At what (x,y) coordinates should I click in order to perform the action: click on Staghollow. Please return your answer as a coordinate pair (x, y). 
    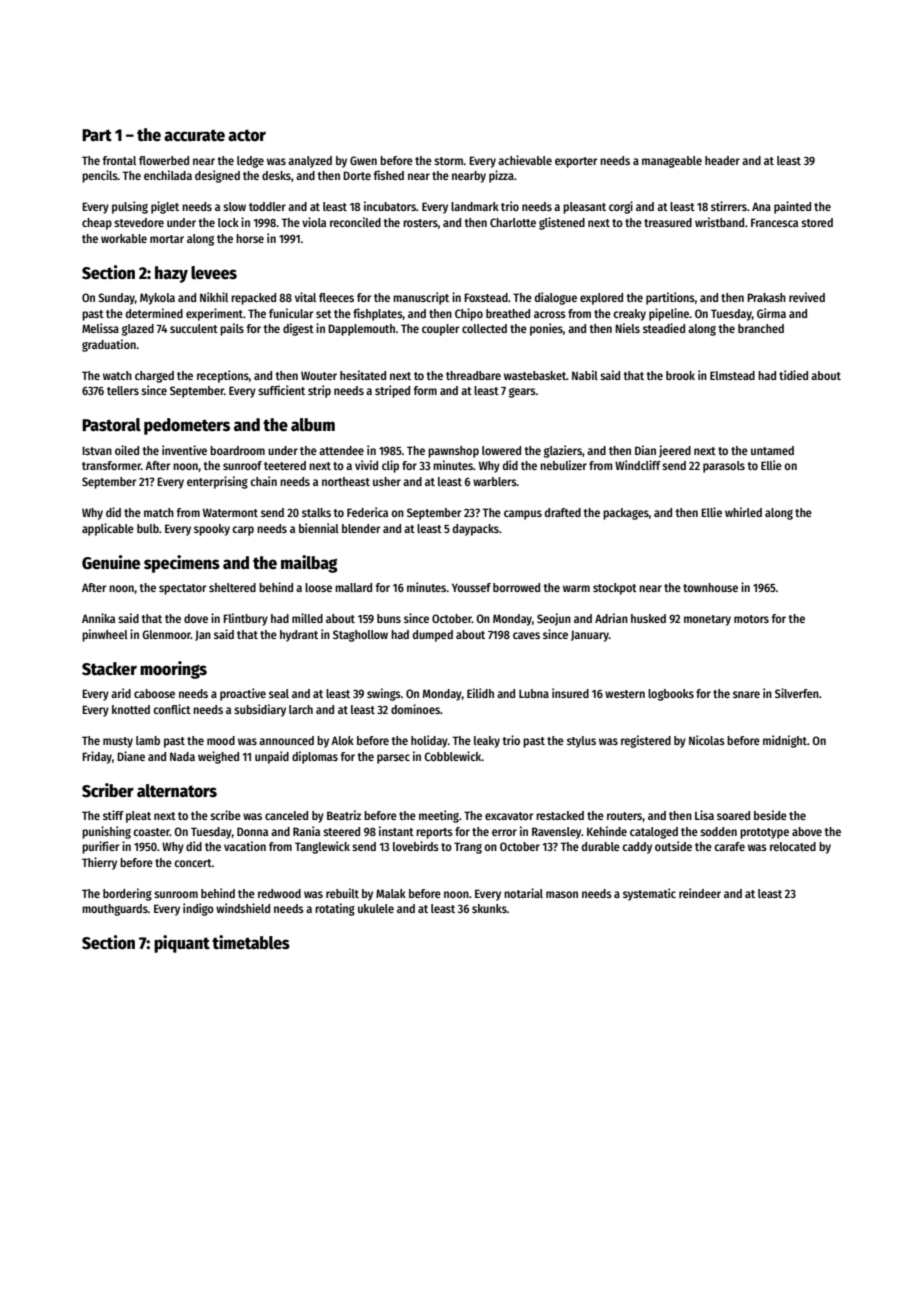
    Looking at the image, I should click on (360, 636).
